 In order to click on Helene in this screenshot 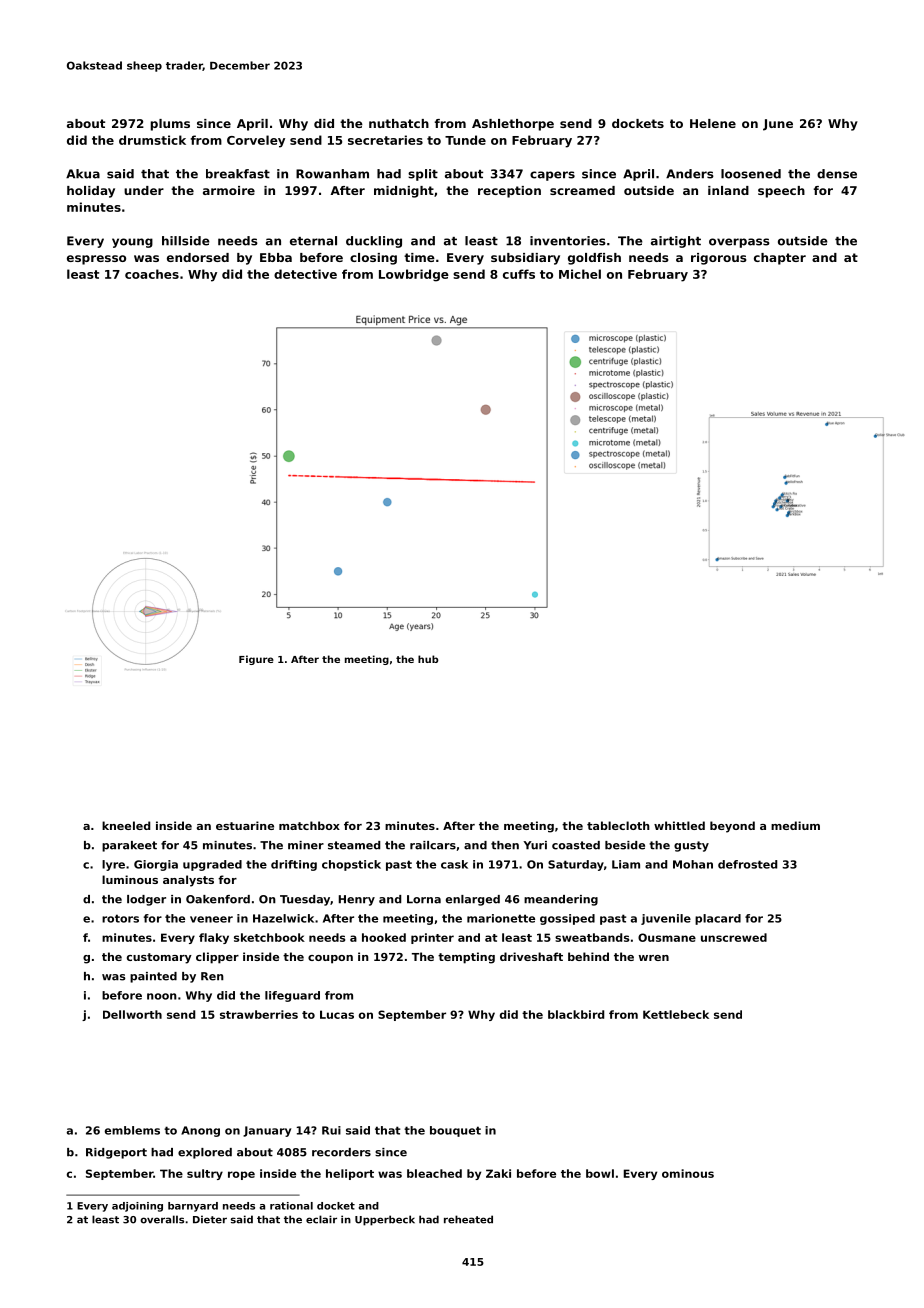, I will do `click(713, 123)`.
